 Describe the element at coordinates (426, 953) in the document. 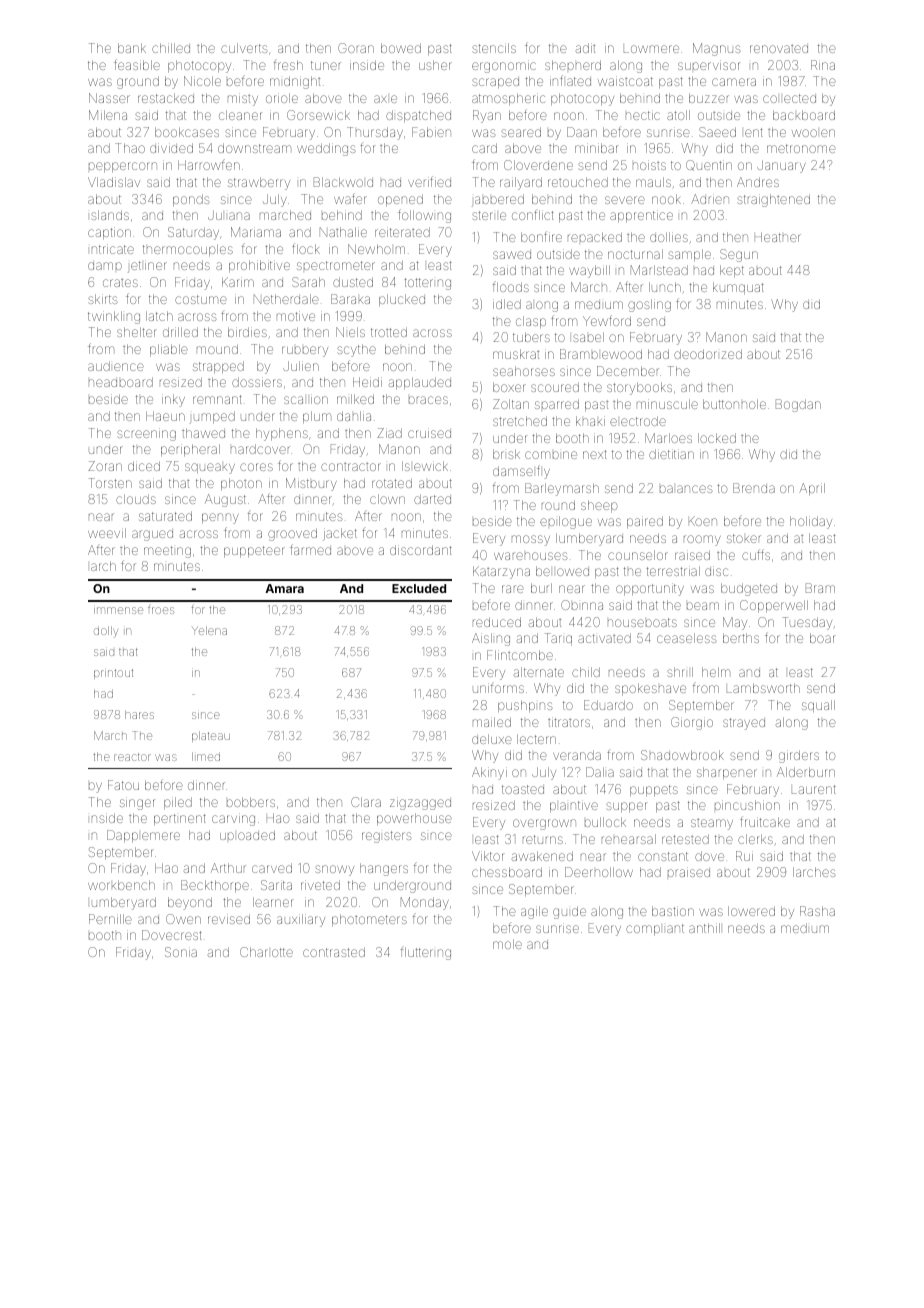

I see `fluttering` at that location.
